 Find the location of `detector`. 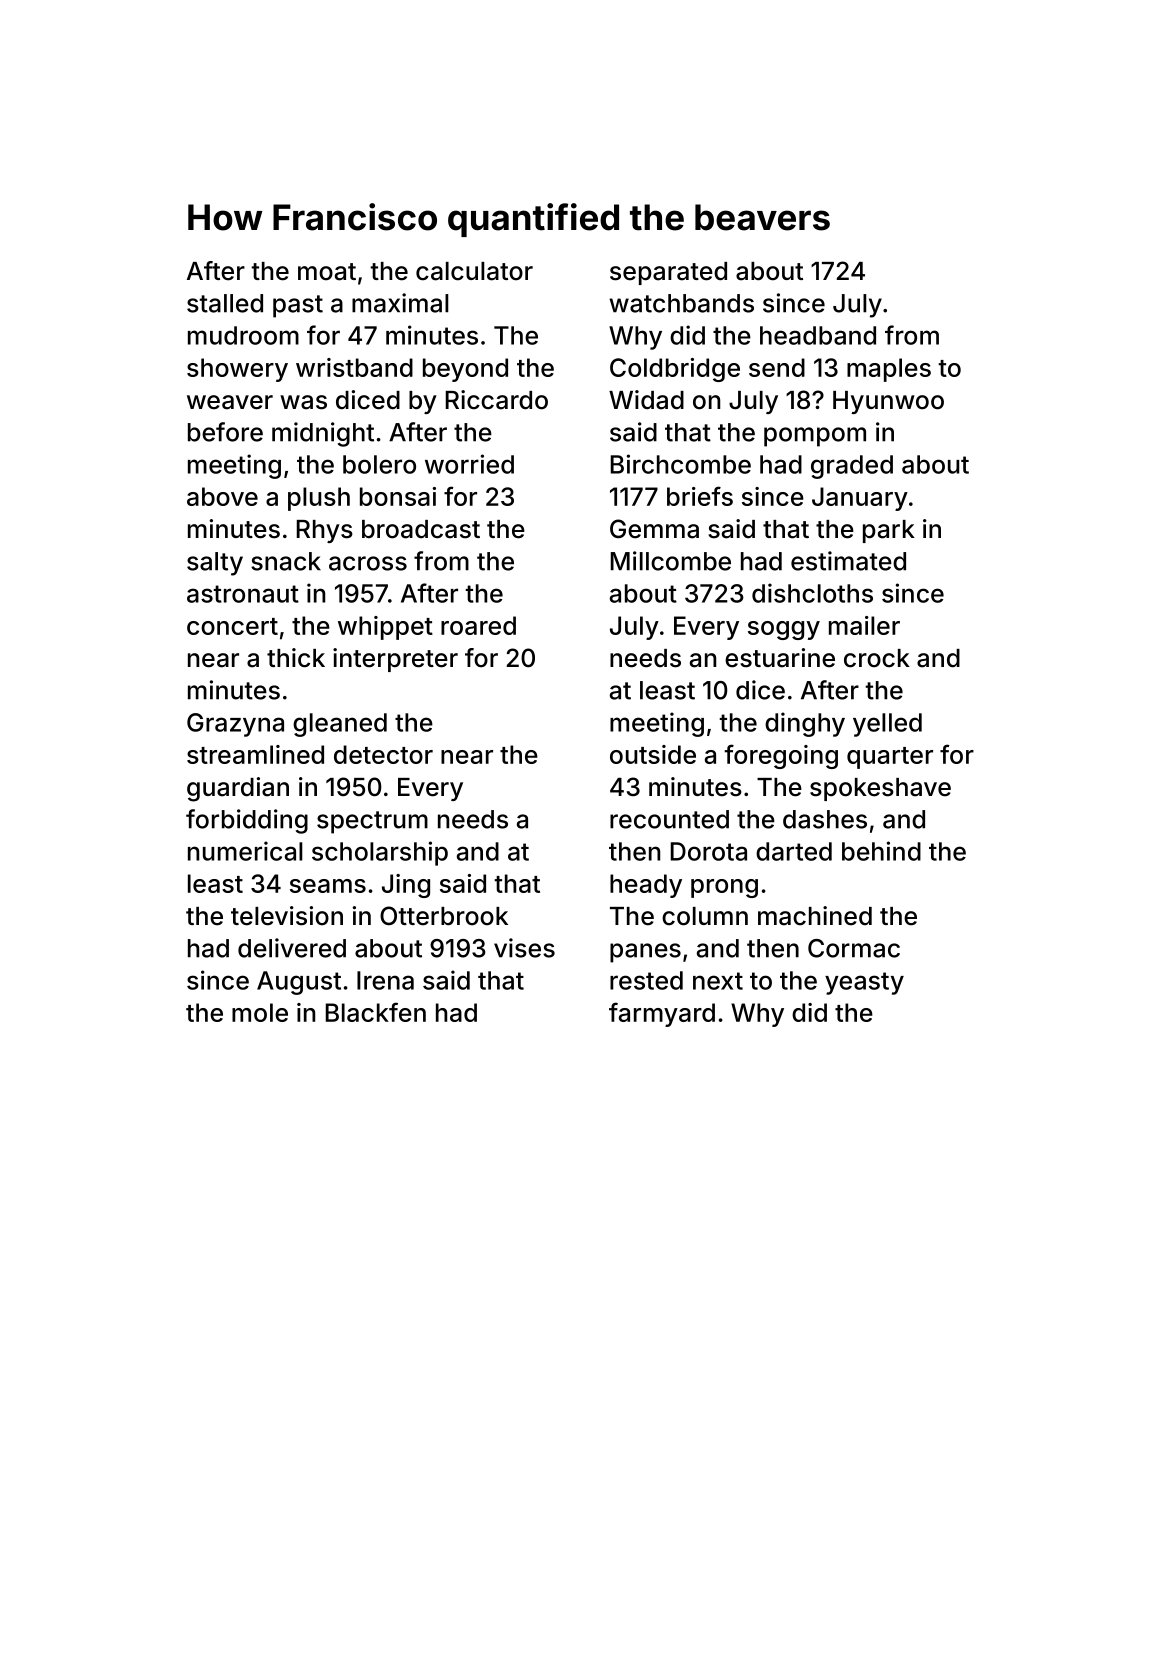

detector is located at coordinates (383, 754).
